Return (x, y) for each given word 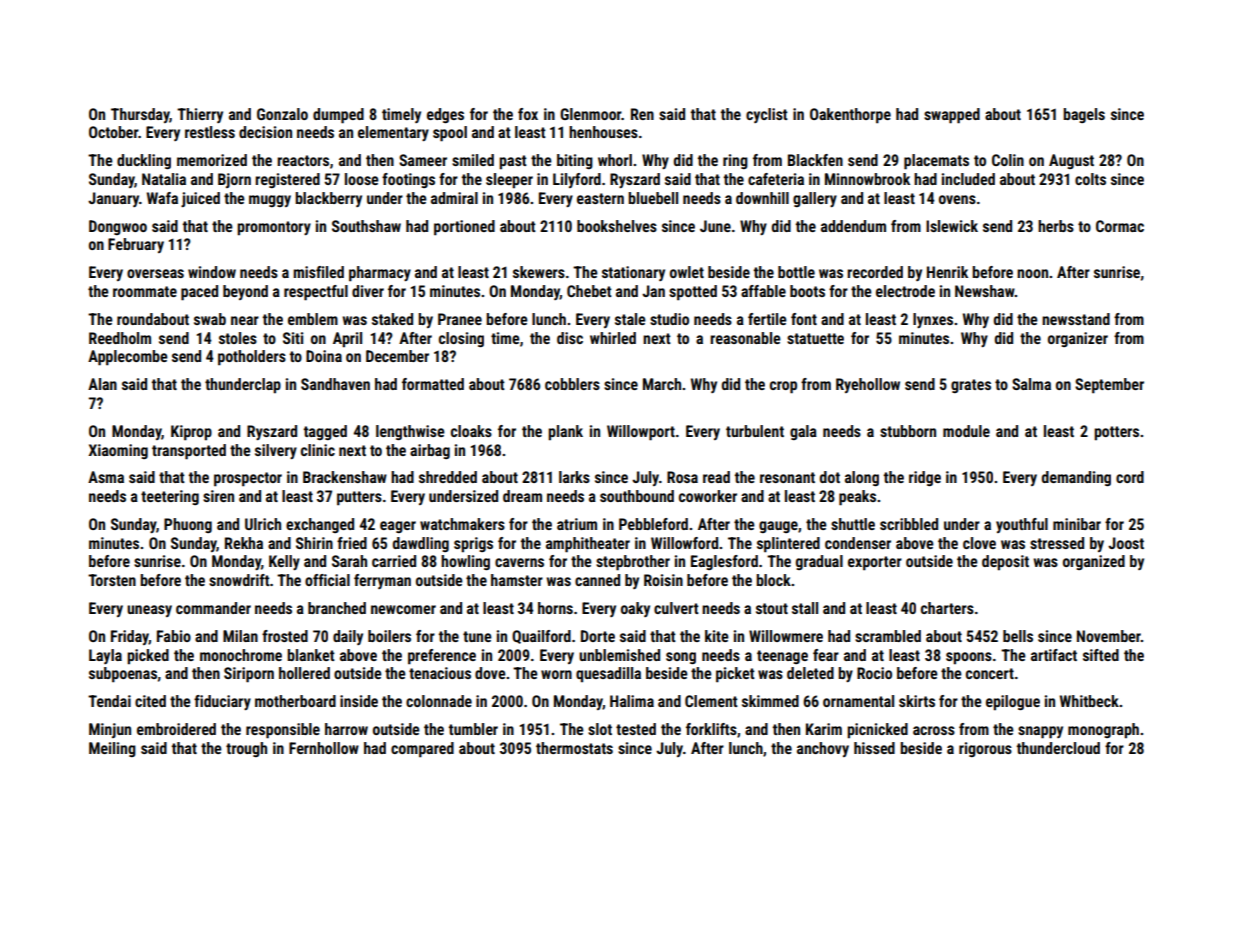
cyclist (767, 115)
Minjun (110, 730)
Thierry (200, 115)
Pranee (460, 319)
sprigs (473, 545)
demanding (1076, 478)
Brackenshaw (345, 477)
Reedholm (120, 338)
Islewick (952, 226)
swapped (952, 116)
